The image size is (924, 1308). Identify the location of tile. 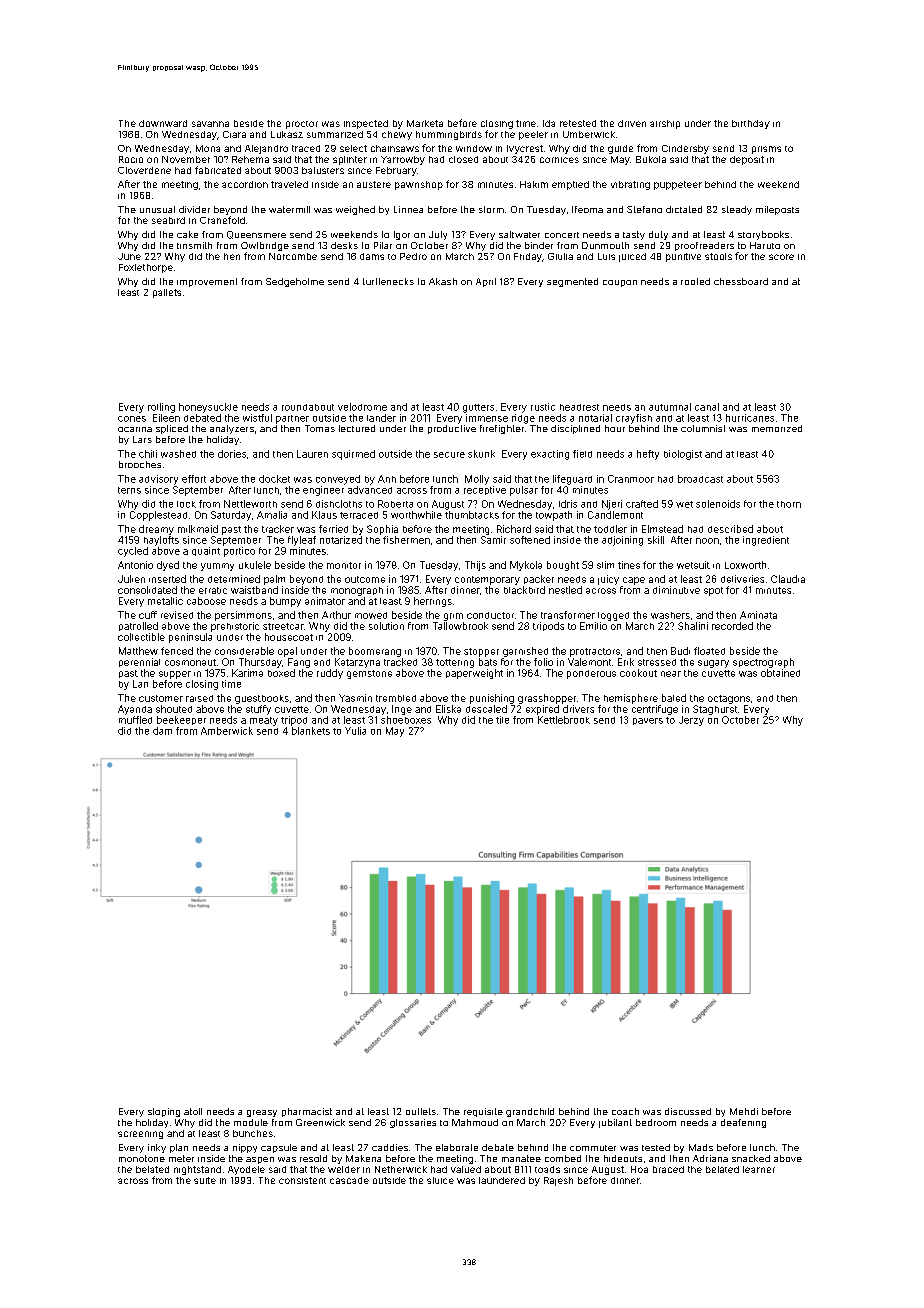
(502, 720).
